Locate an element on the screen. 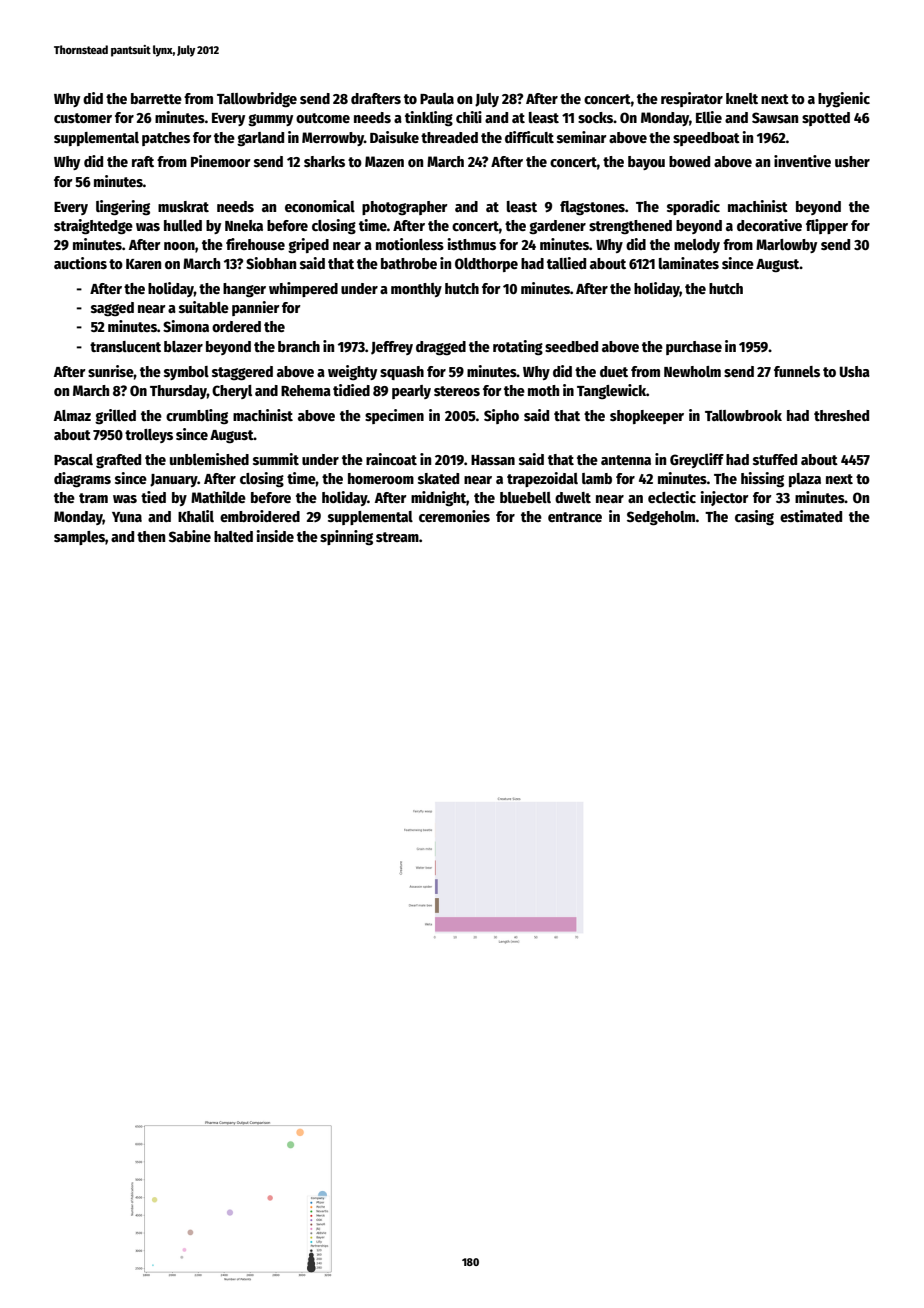 Image resolution: width=924 pixels, height=1308 pixels. samples is located at coordinates (79, 538).
